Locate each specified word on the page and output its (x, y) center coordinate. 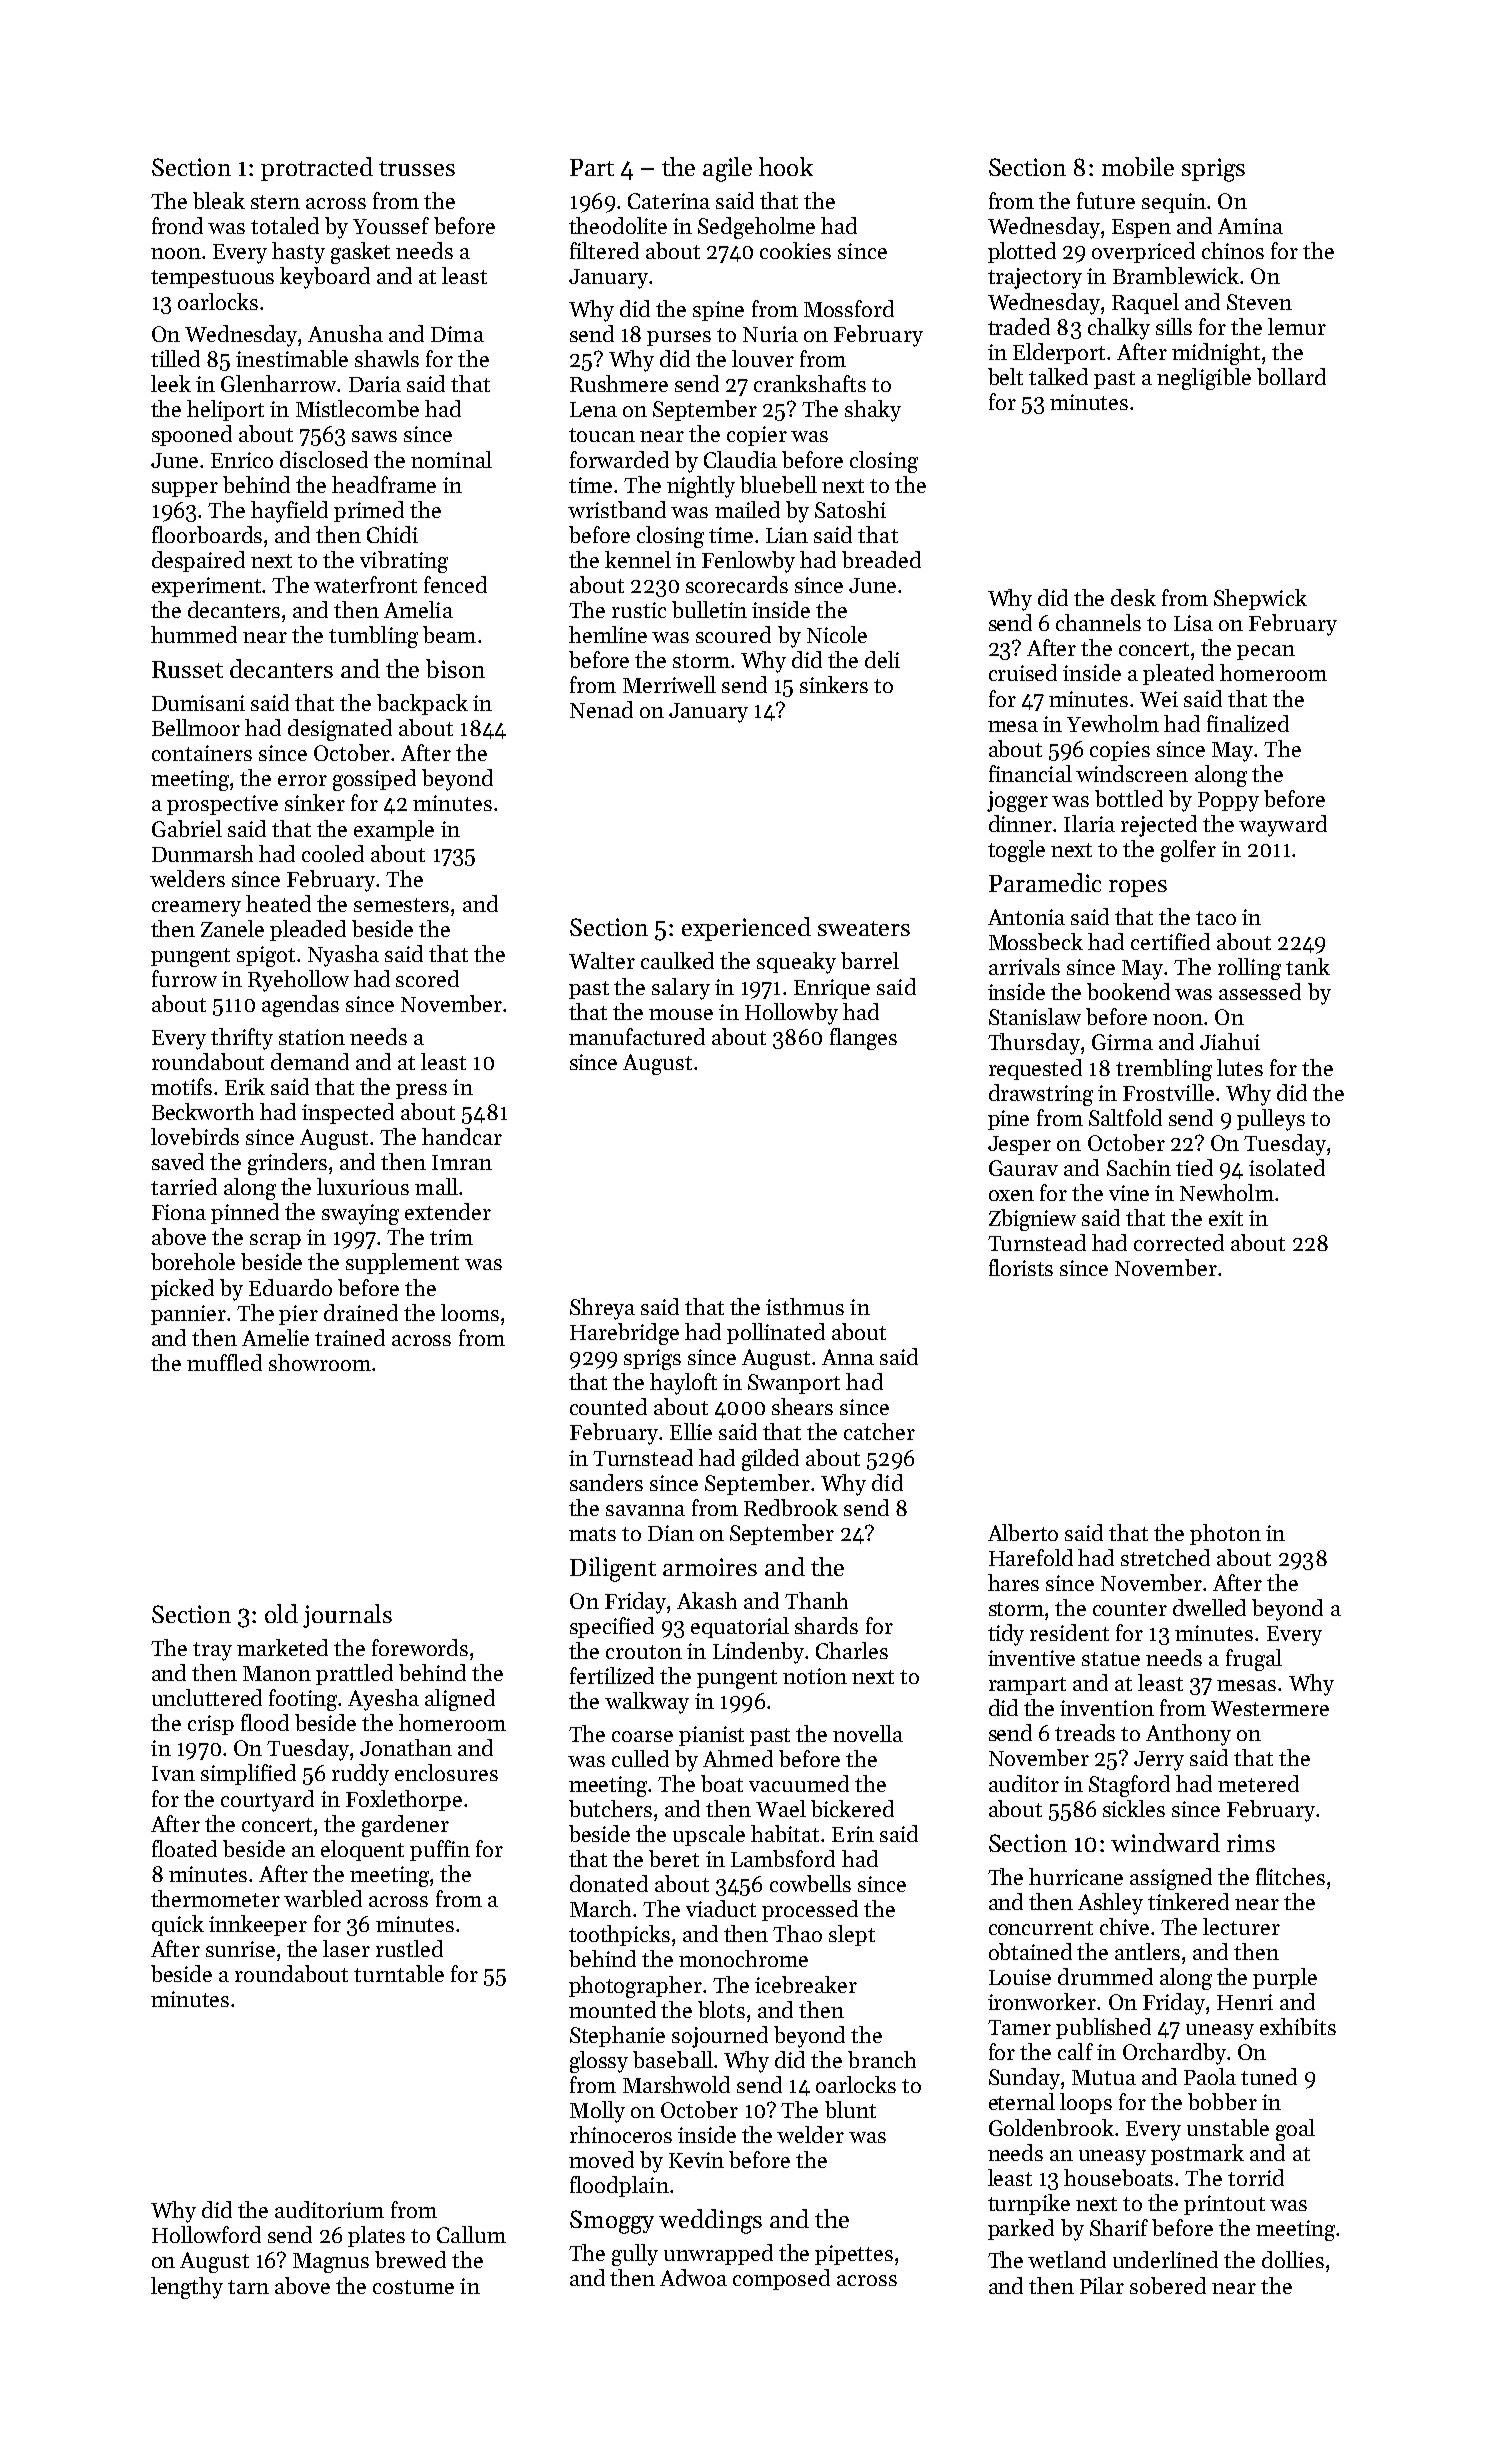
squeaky (796, 963)
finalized (1248, 723)
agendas (300, 1006)
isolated (1287, 1167)
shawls (387, 358)
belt (1005, 376)
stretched (1165, 1557)
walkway (647, 1703)
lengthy (187, 2288)
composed (781, 2279)
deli (882, 659)
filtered (604, 250)
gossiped (374, 780)
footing (304, 1700)
